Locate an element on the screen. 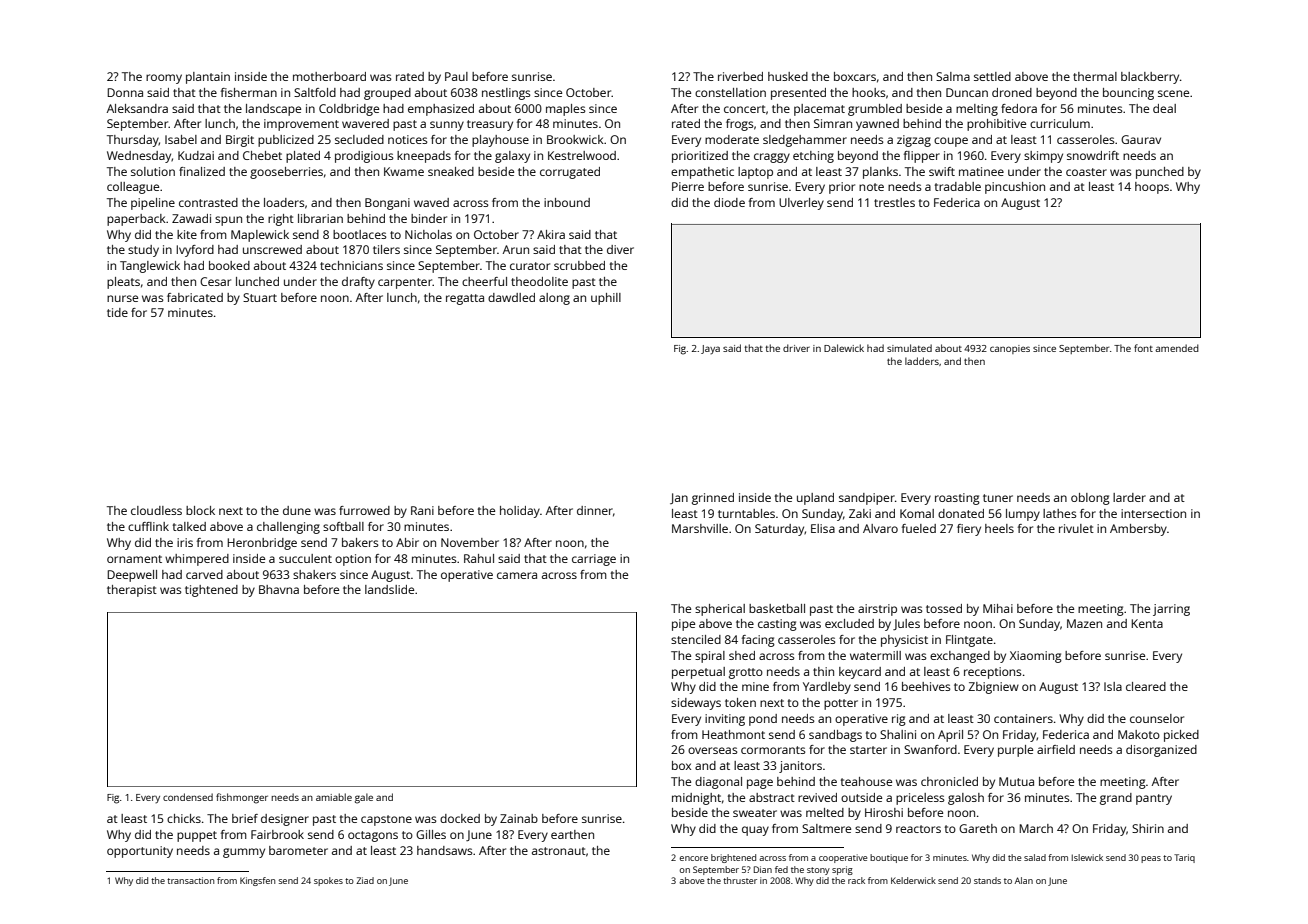 The height and width of the screenshot is (924, 1308). driver is located at coordinates (796, 348).
